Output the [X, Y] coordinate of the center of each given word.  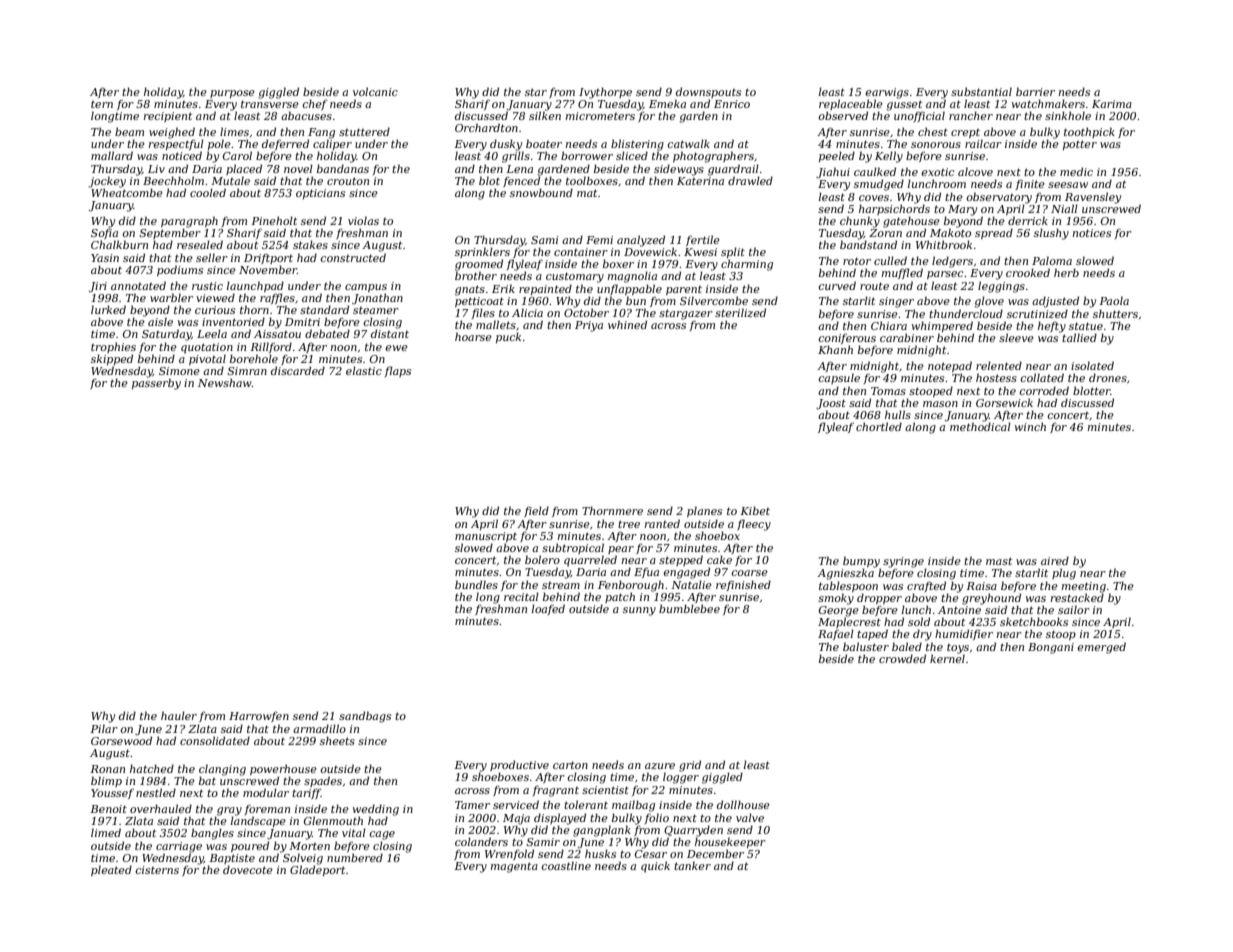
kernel [947, 658]
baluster [866, 646]
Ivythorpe [605, 93]
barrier [1035, 91]
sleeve [1016, 337]
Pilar [104, 728]
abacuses [306, 115]
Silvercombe [714, 300]
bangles [212, 834]
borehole [254, 358]
